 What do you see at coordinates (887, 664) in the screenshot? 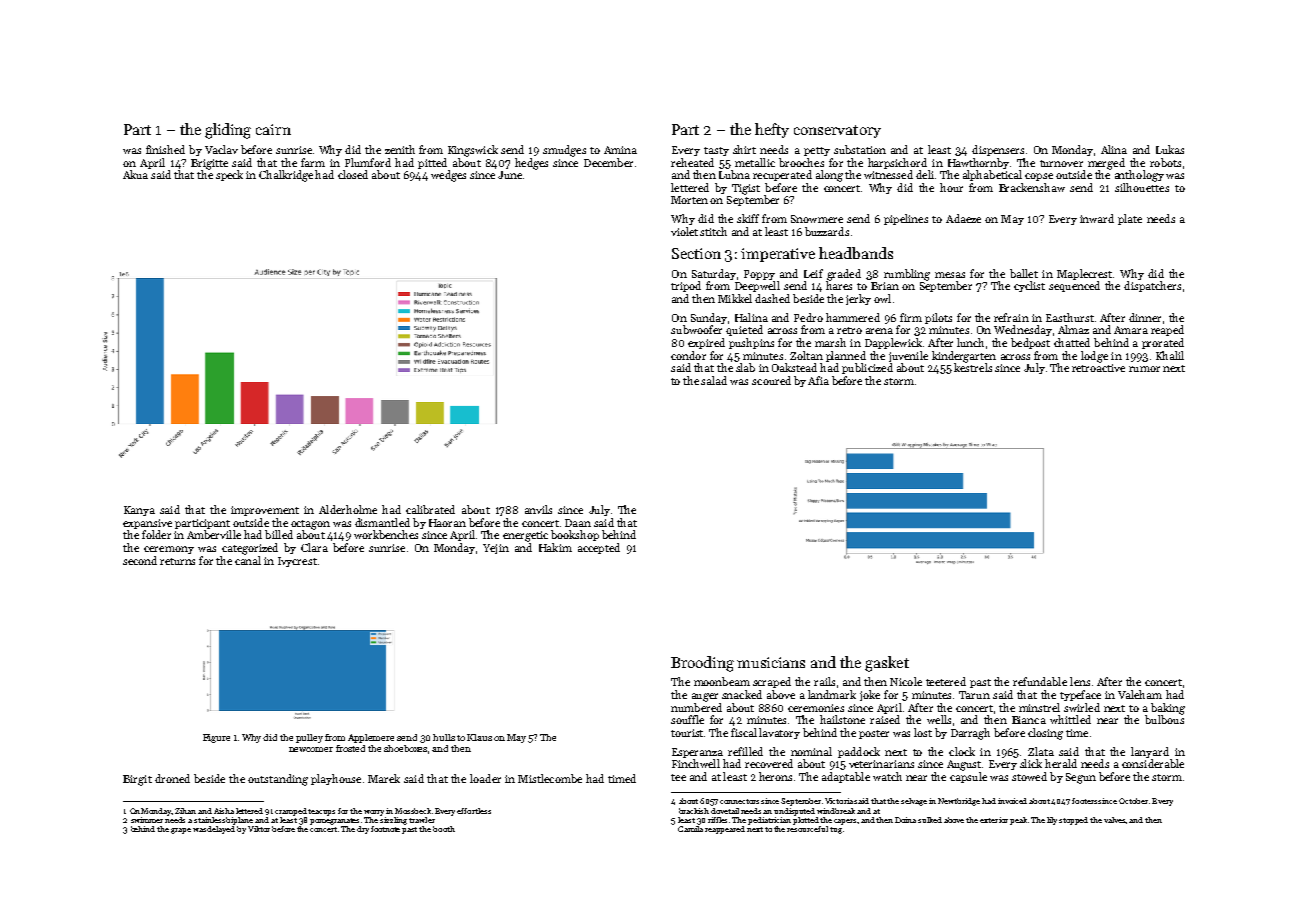
I see `gasket` at bounding box center [887, 664].
